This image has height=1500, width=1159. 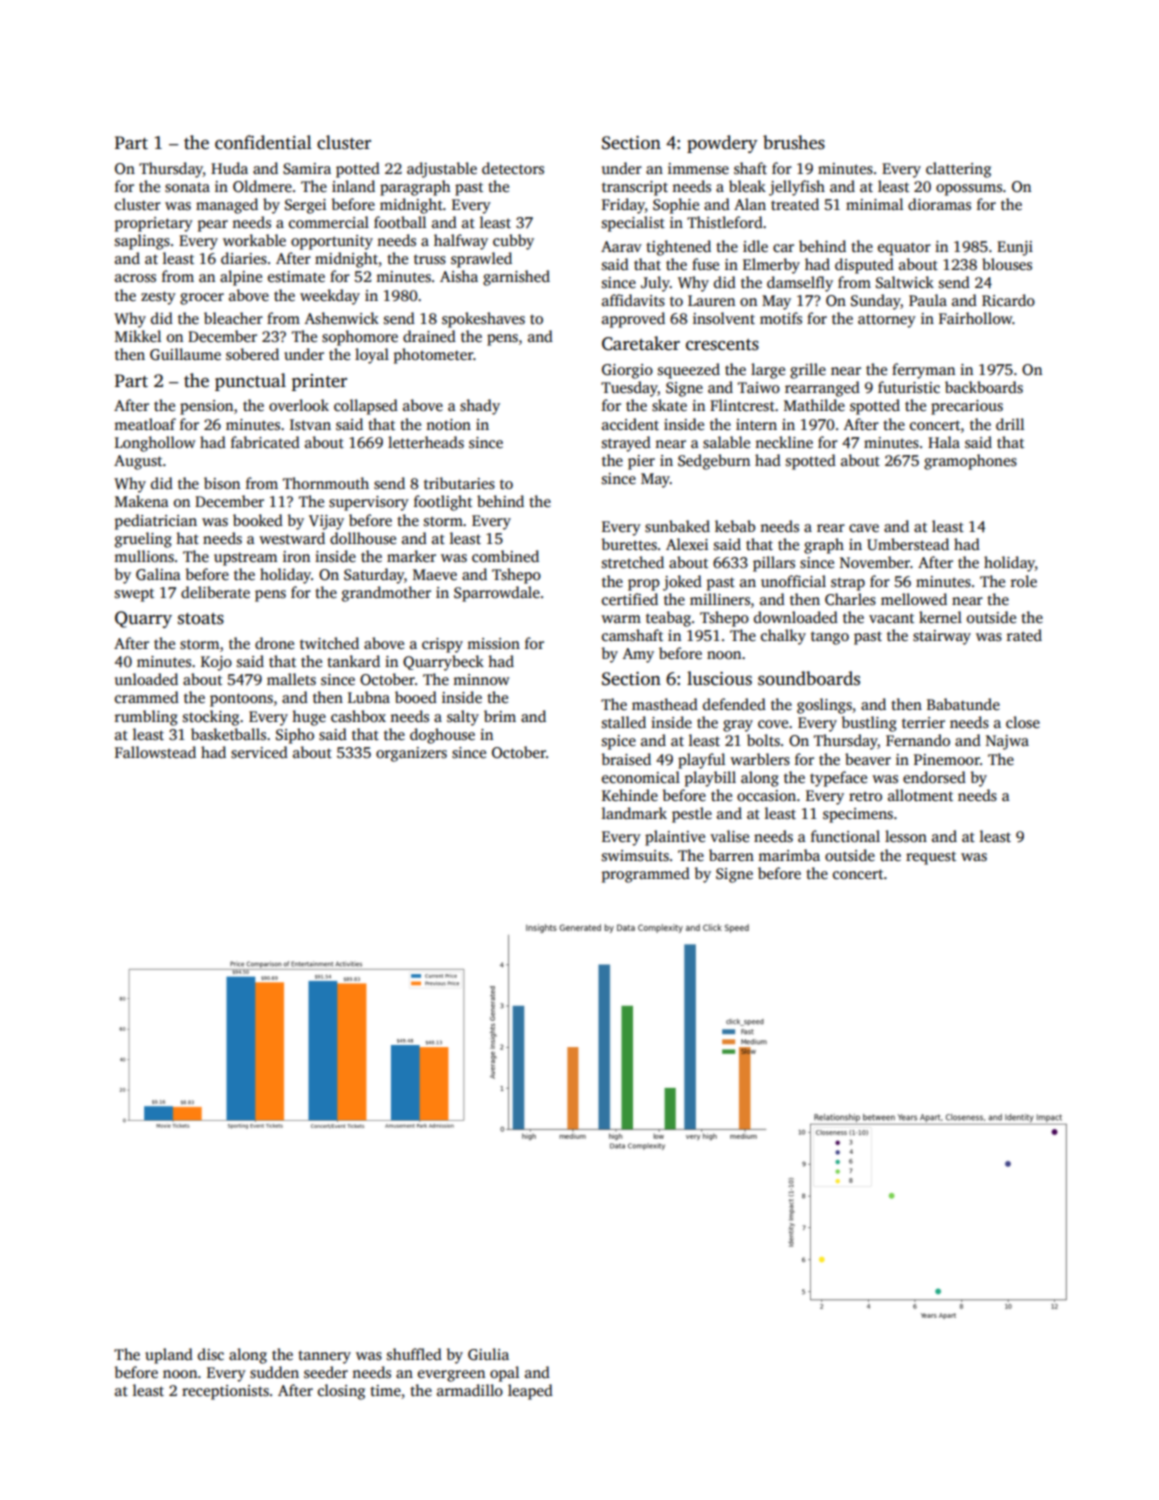 What do you see at coordinates (530, 1392) in the image?
I see `leaped` at bounding box center [530, 1392].
